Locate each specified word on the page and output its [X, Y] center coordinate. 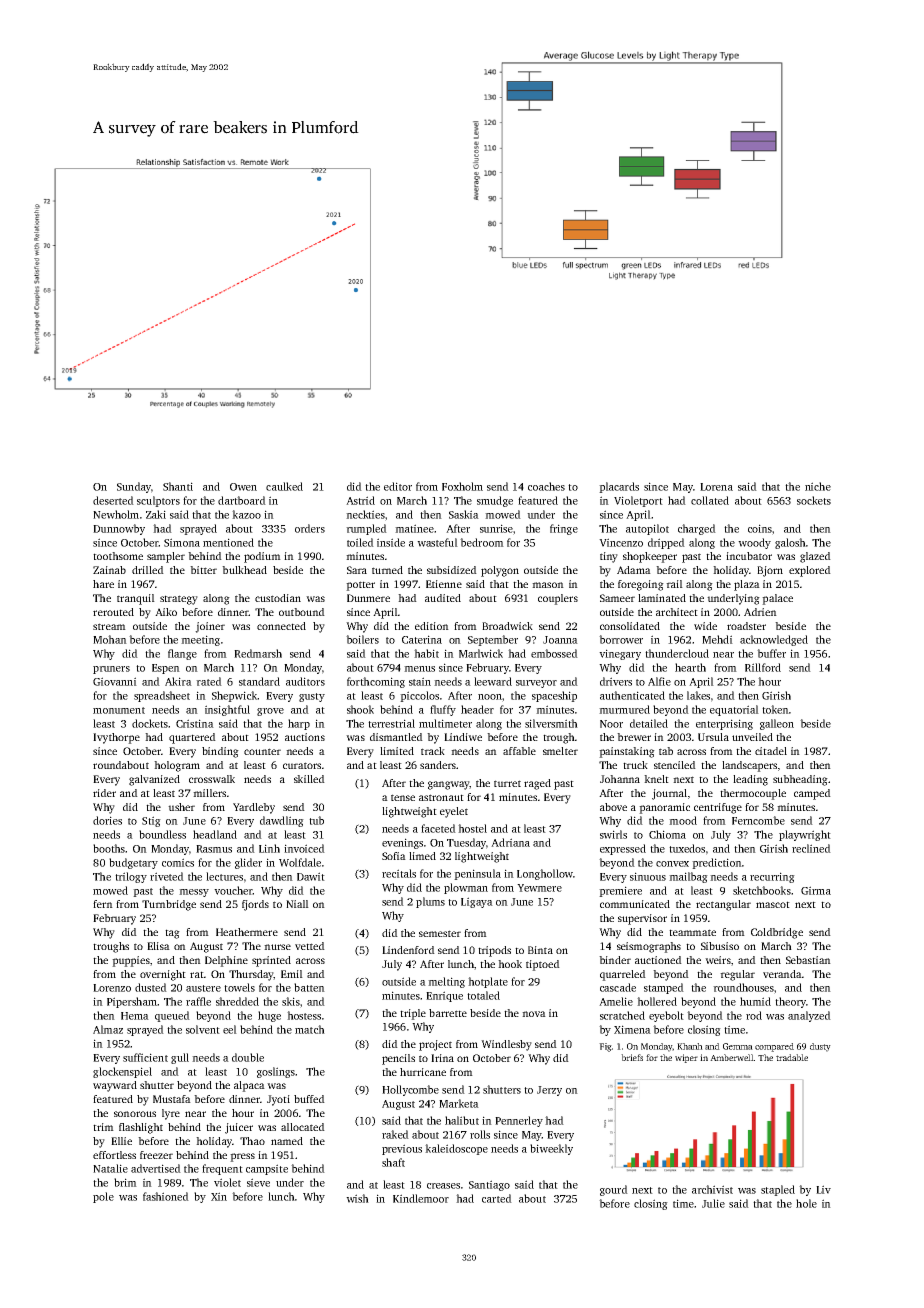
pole [103, 1197]
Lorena [716, 487]
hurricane [423, 1072]
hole [806, 1203]
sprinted [271, 961]
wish [357, 1198]
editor [398, 486]
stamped [664, 988]
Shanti [178, 486]
